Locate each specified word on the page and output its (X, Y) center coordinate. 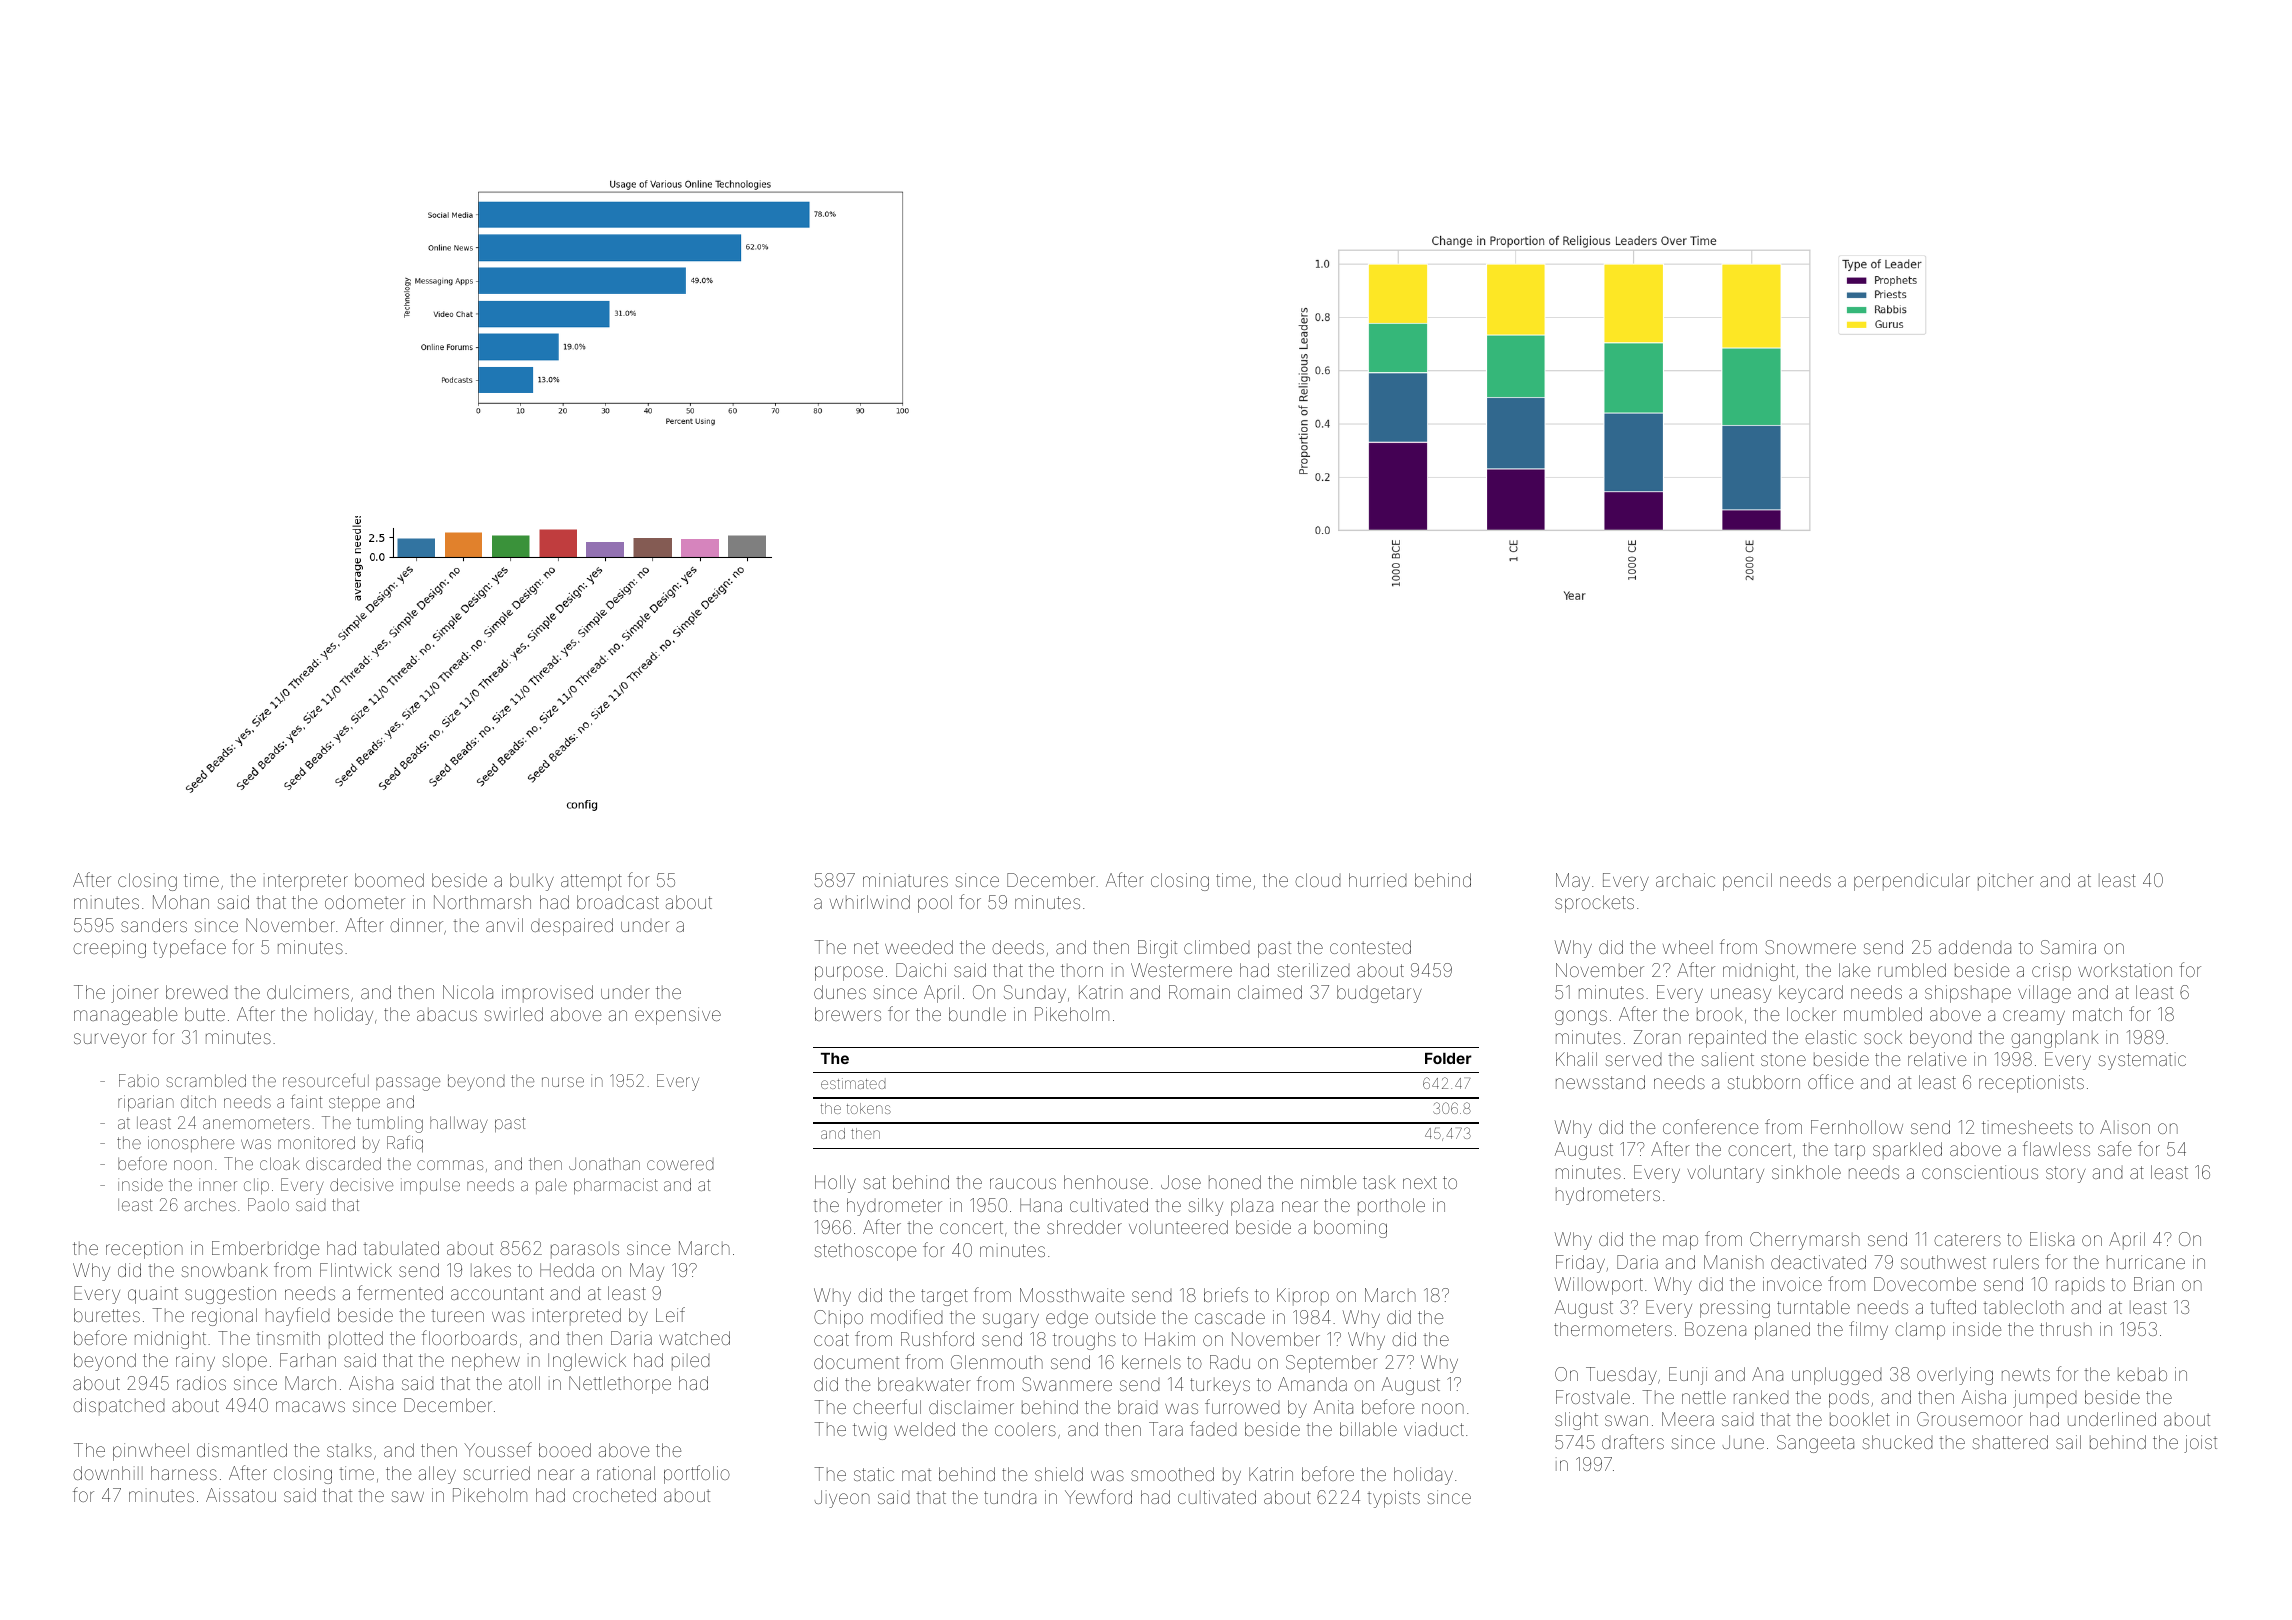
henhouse (1106, 1182)
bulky (532, 882)
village (2044, 994)
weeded (919, 947)
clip (256, 1186)
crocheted (614, 1495)
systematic (2142, 1061)
